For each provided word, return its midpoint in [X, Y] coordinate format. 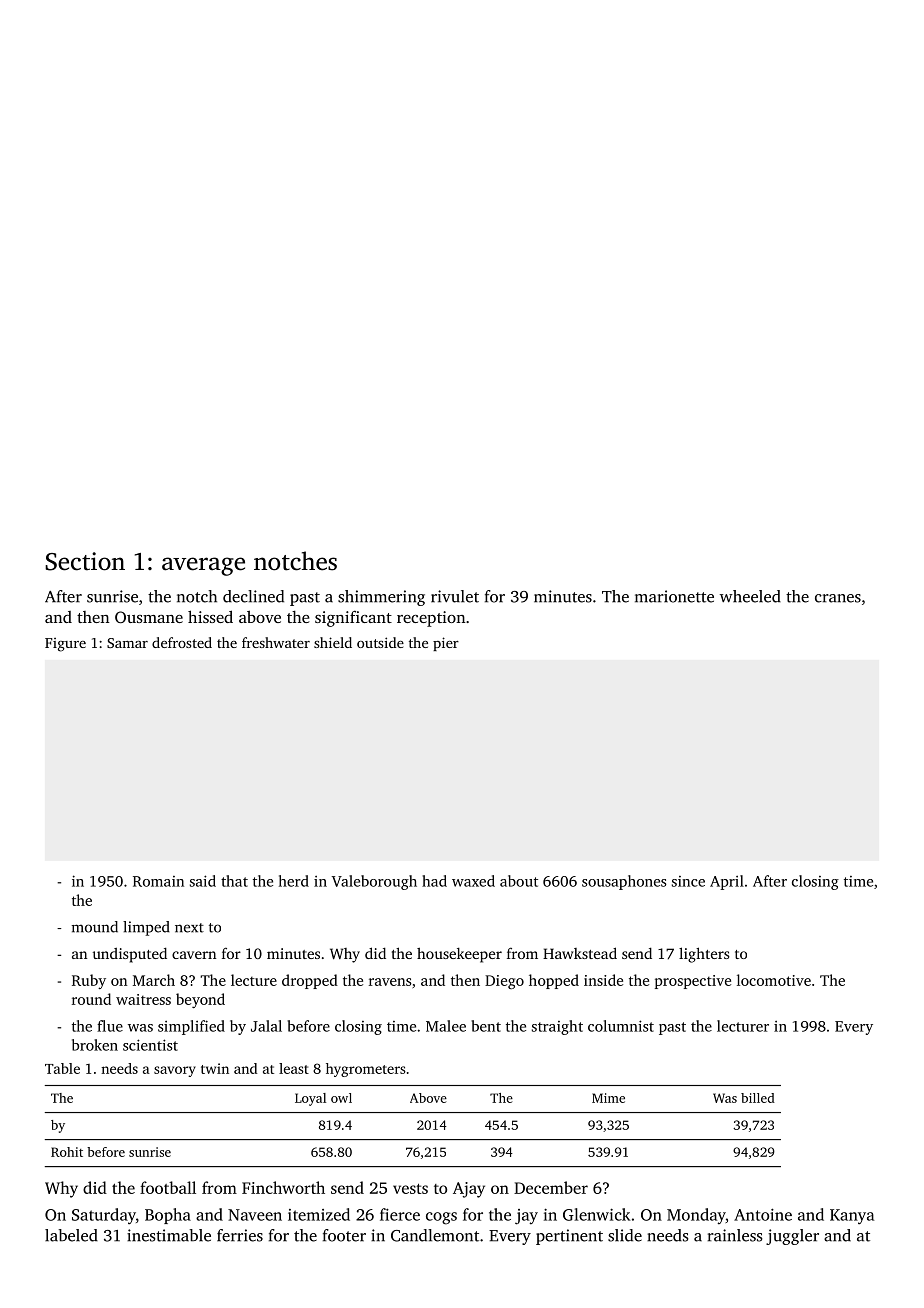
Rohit [67, 1152]
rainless [735, 1235]
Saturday [104, 1216]
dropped [310, 981]
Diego [504, 982]
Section [85, 561]
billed [758, 1098]
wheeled [750, 596]
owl [341, 1098]
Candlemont [435, 1235]
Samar [127, 643]
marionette [674, 596]
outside [380, 642]
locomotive [774, 980]
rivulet [455, 596]
